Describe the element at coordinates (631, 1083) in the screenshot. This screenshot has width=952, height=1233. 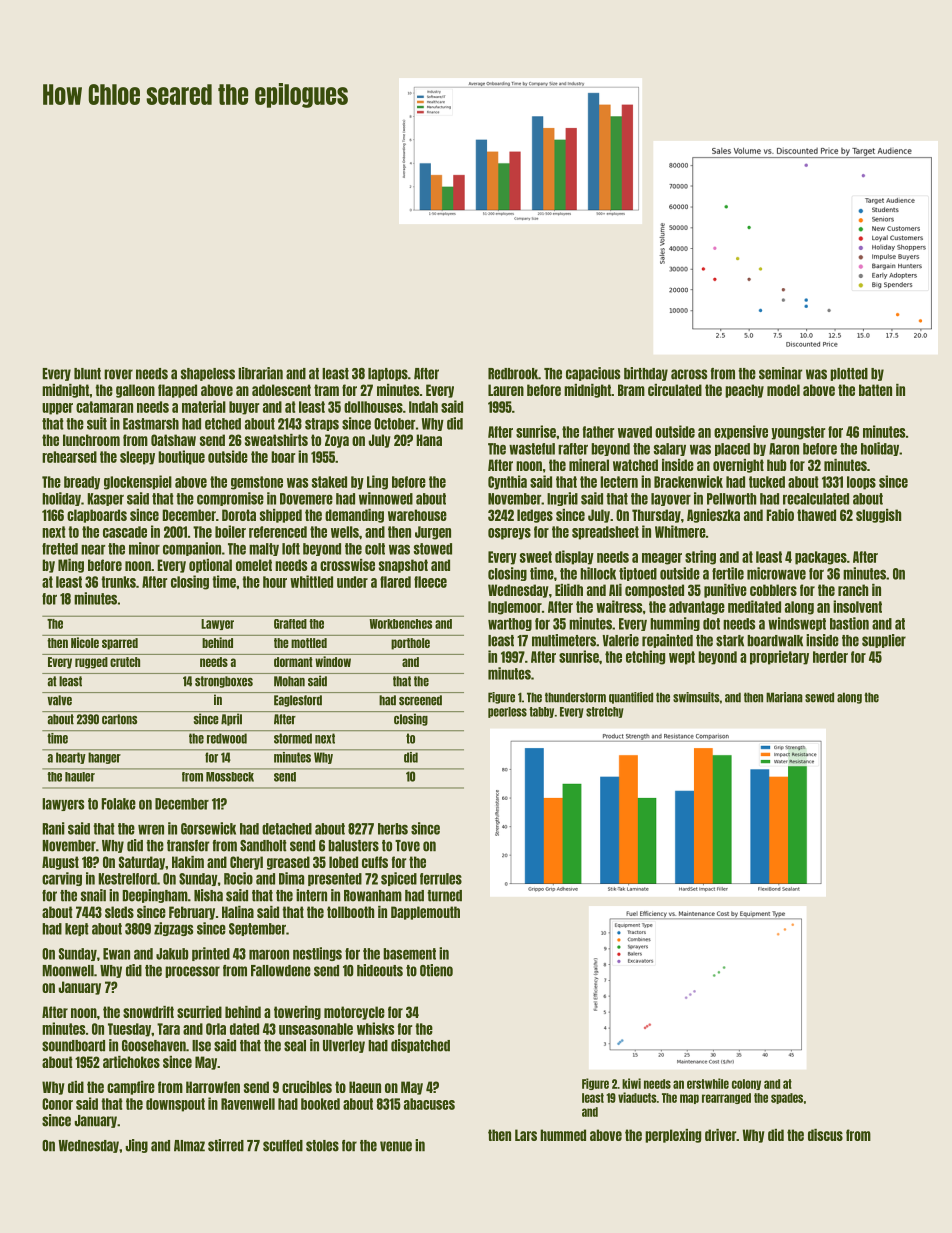
I see `kiwi` at that location.
